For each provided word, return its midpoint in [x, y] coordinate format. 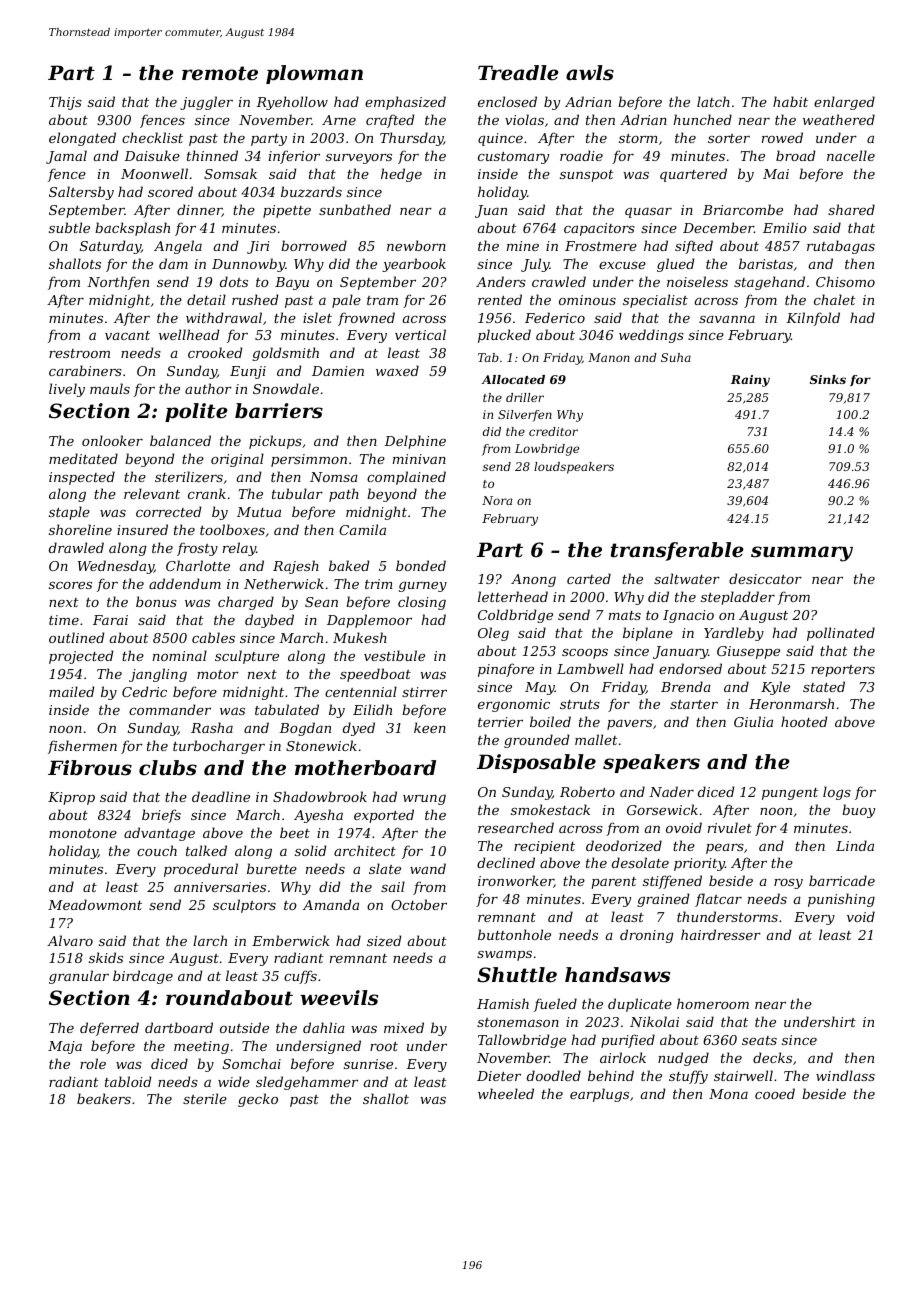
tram [382, 300]
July [535, 265]
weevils [339, 998]
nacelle [851, 155]
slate [385, 868]
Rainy [750, 381]
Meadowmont [95, 904]
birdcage [143, 977]
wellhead [189, 334]
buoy [858, 811]
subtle [69, 227]
